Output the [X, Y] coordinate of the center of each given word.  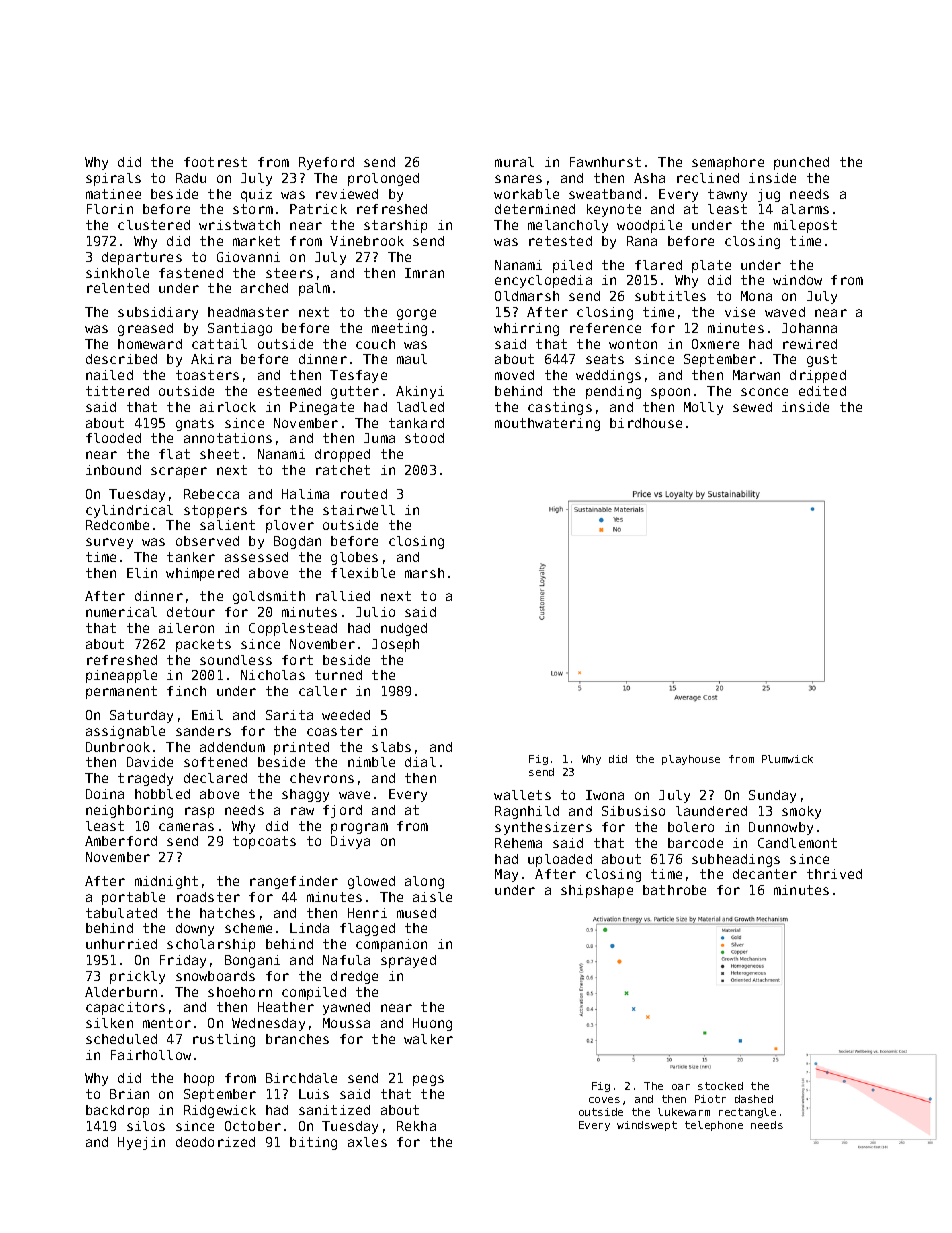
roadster [208, 897]
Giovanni [248, 257]
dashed [754, 1099]
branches [297, 1039]
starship [395, 226]
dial [420, 762]
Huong [432, 1024]
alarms [805, 209]
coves [604, 1100]
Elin [142, 573]
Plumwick [787, 759]
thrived [834, 874]
